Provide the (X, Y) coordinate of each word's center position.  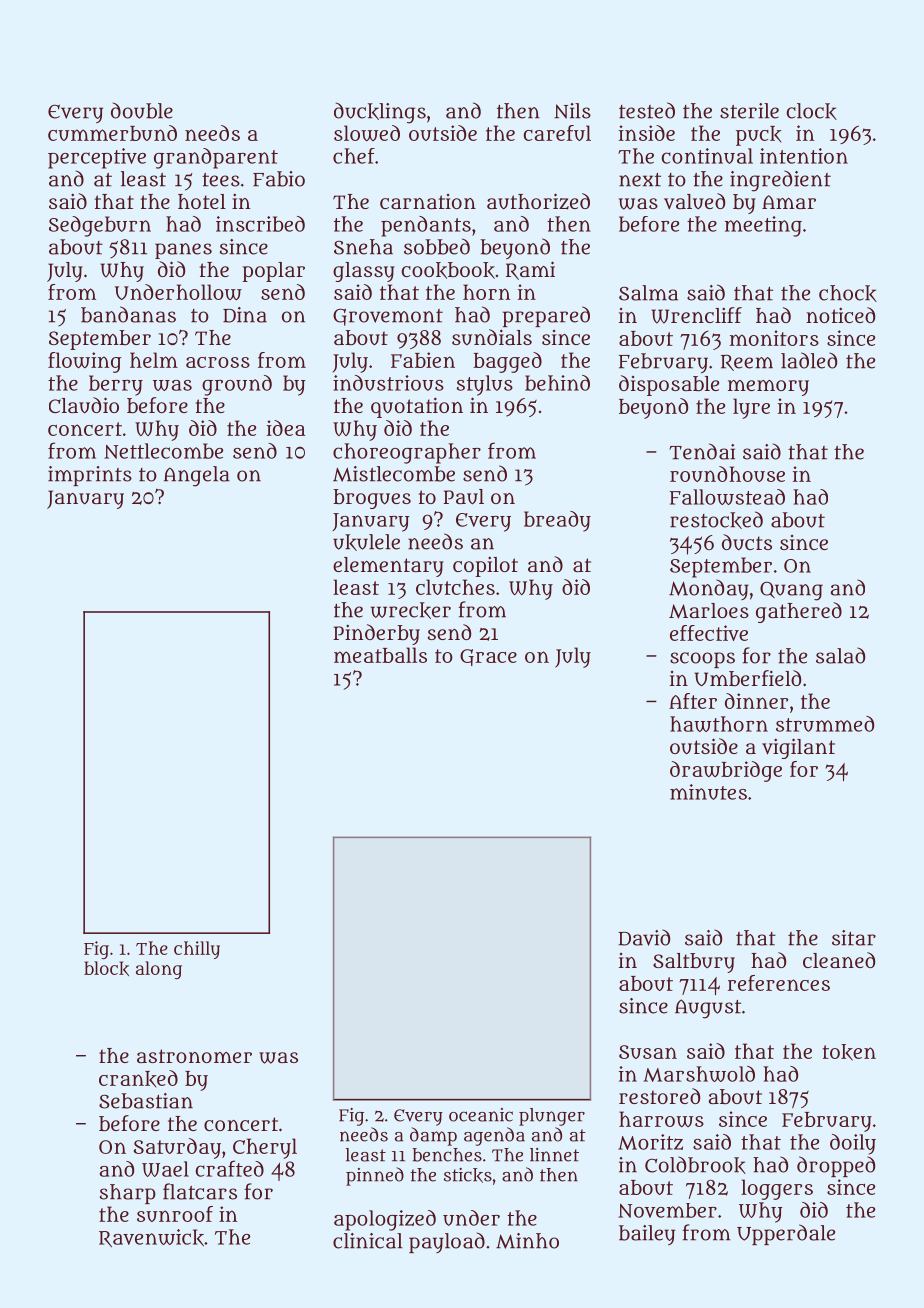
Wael (165, 1169)
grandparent (216, 158)
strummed (825, 724)
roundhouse (727, 474)
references (779, 983)
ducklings (380, 113)
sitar (854, 938)
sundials (492, 337)
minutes (708, 792)
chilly (197, 950)
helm (154, 360)
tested (647, 110)
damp (433, 1136)
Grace (488, 657)
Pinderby (376, 634)
